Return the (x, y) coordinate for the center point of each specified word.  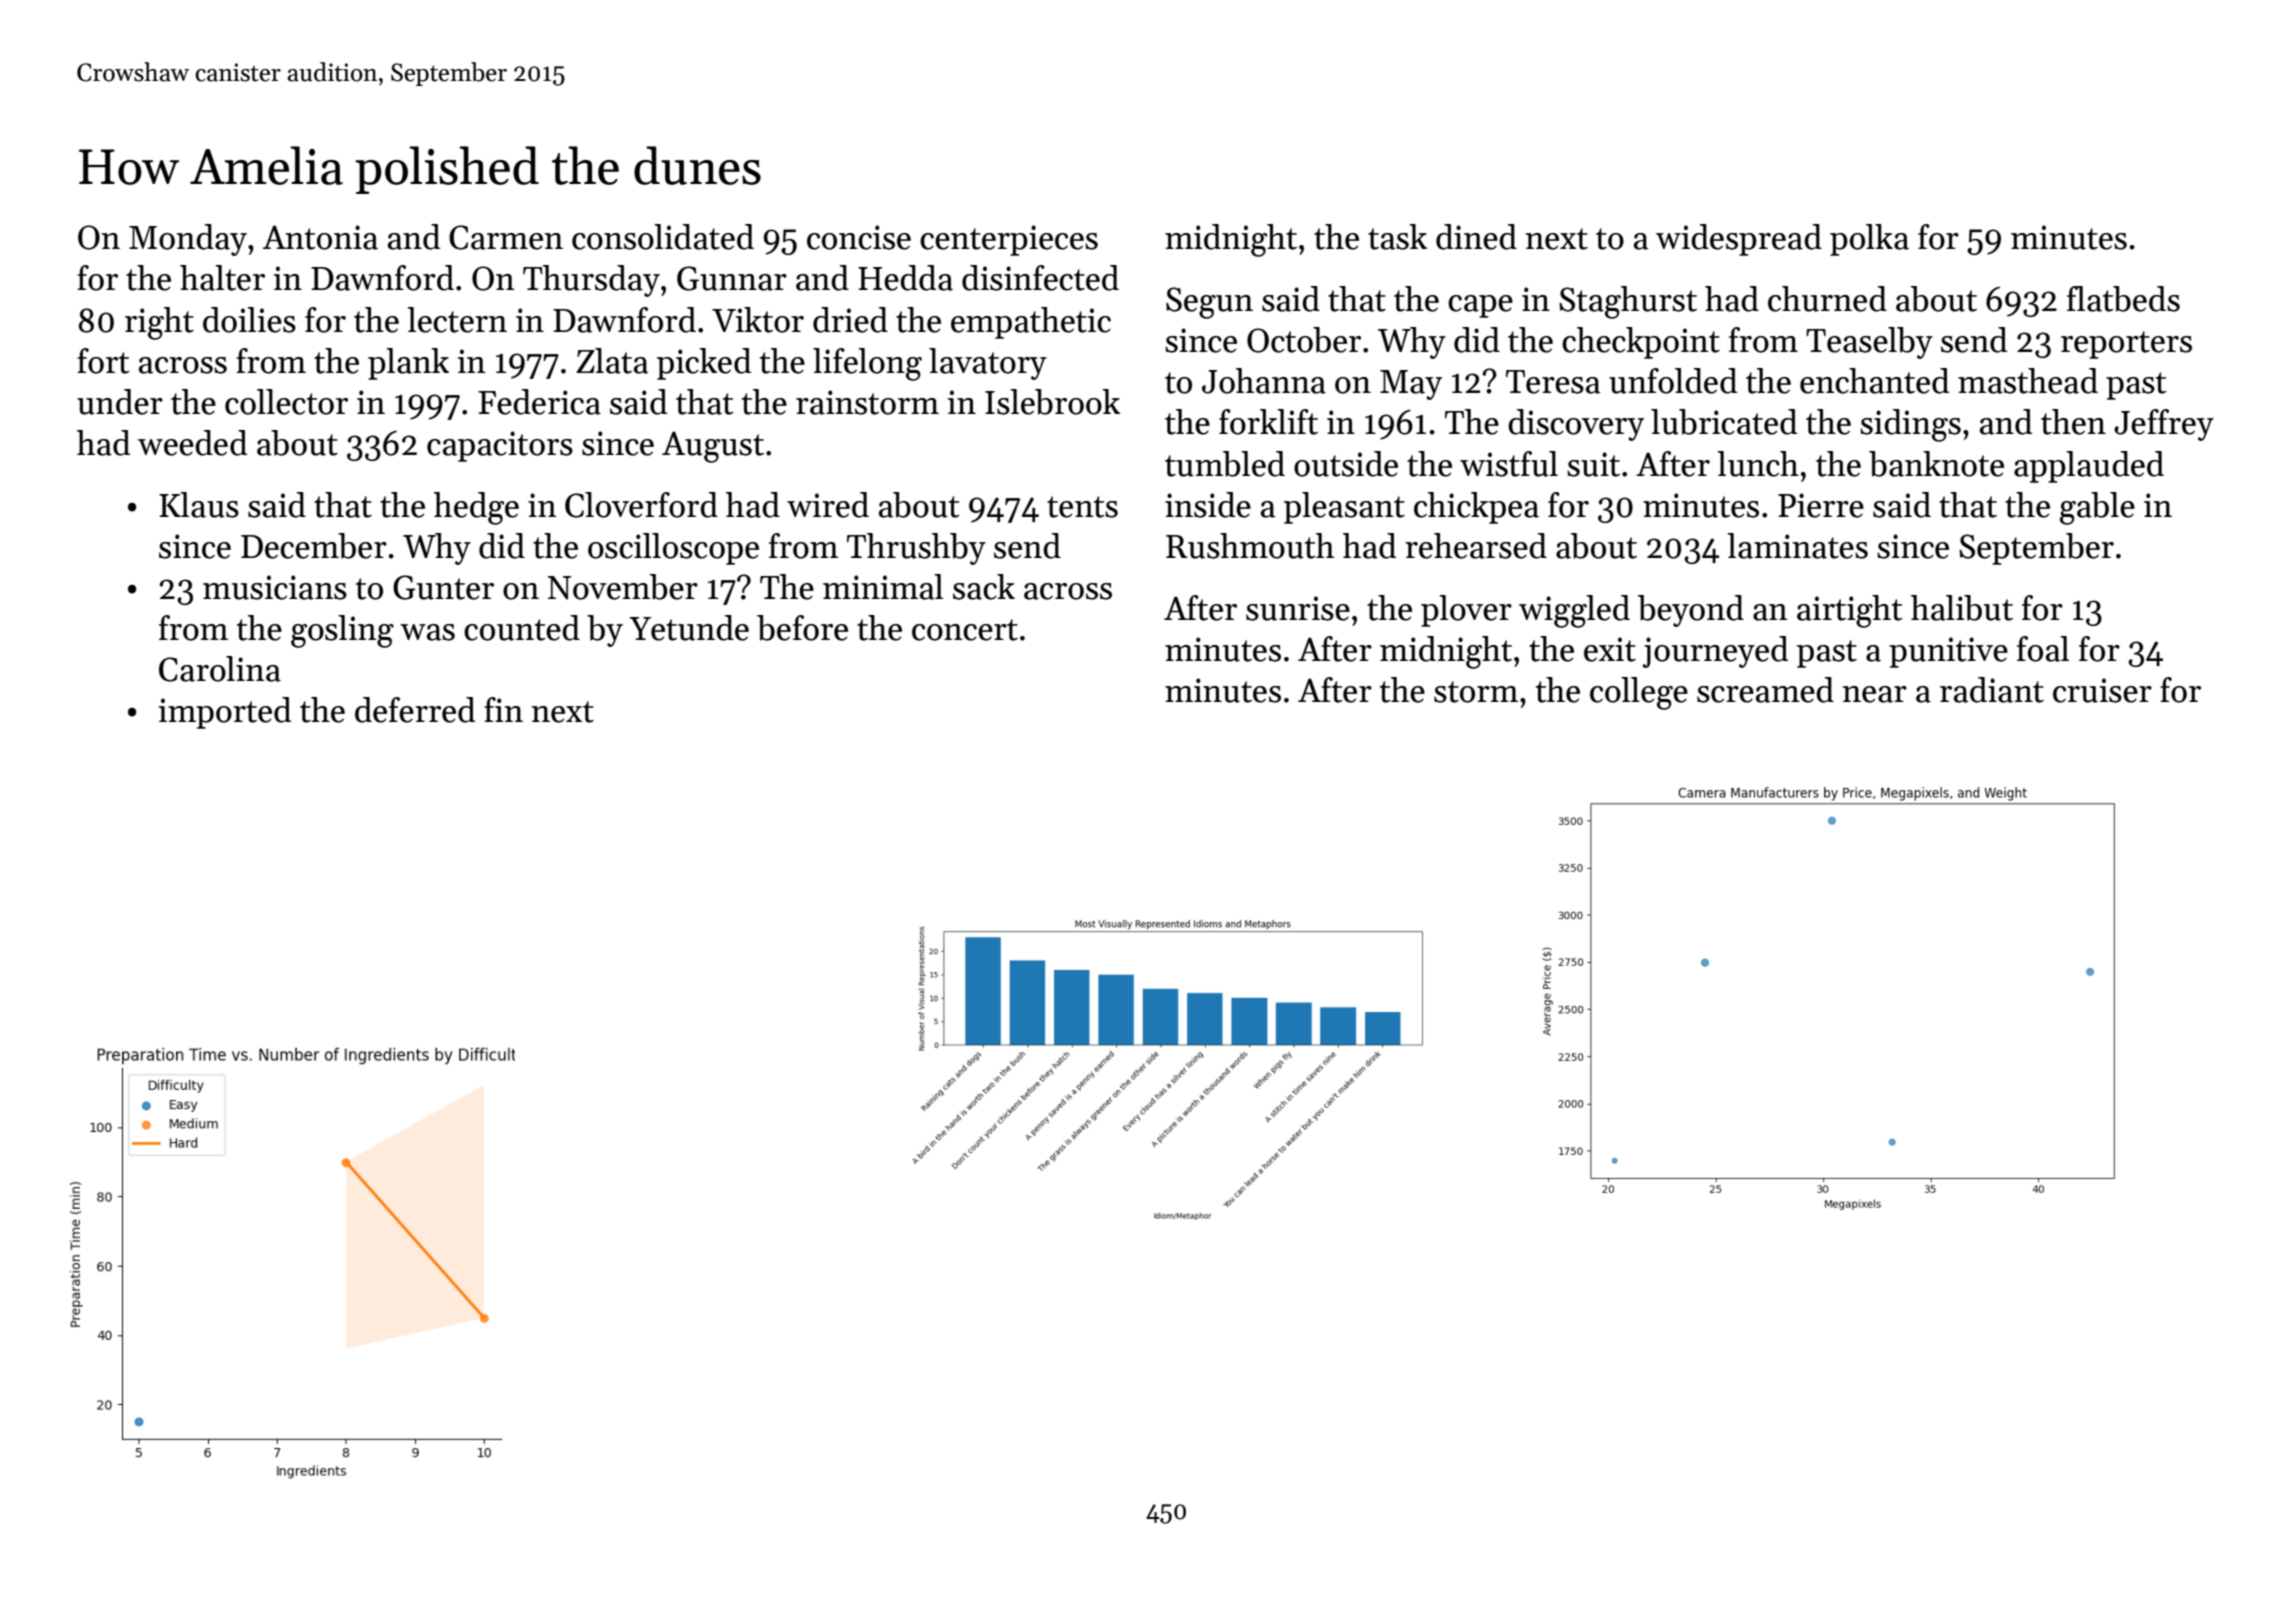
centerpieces (1009, 240)
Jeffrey (2164, 425)
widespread (1739, 240)
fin (503, 709)
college (1639, 693)
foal (2043, 649)
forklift (1268, 422)
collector (286, 402)
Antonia (320, 237)
